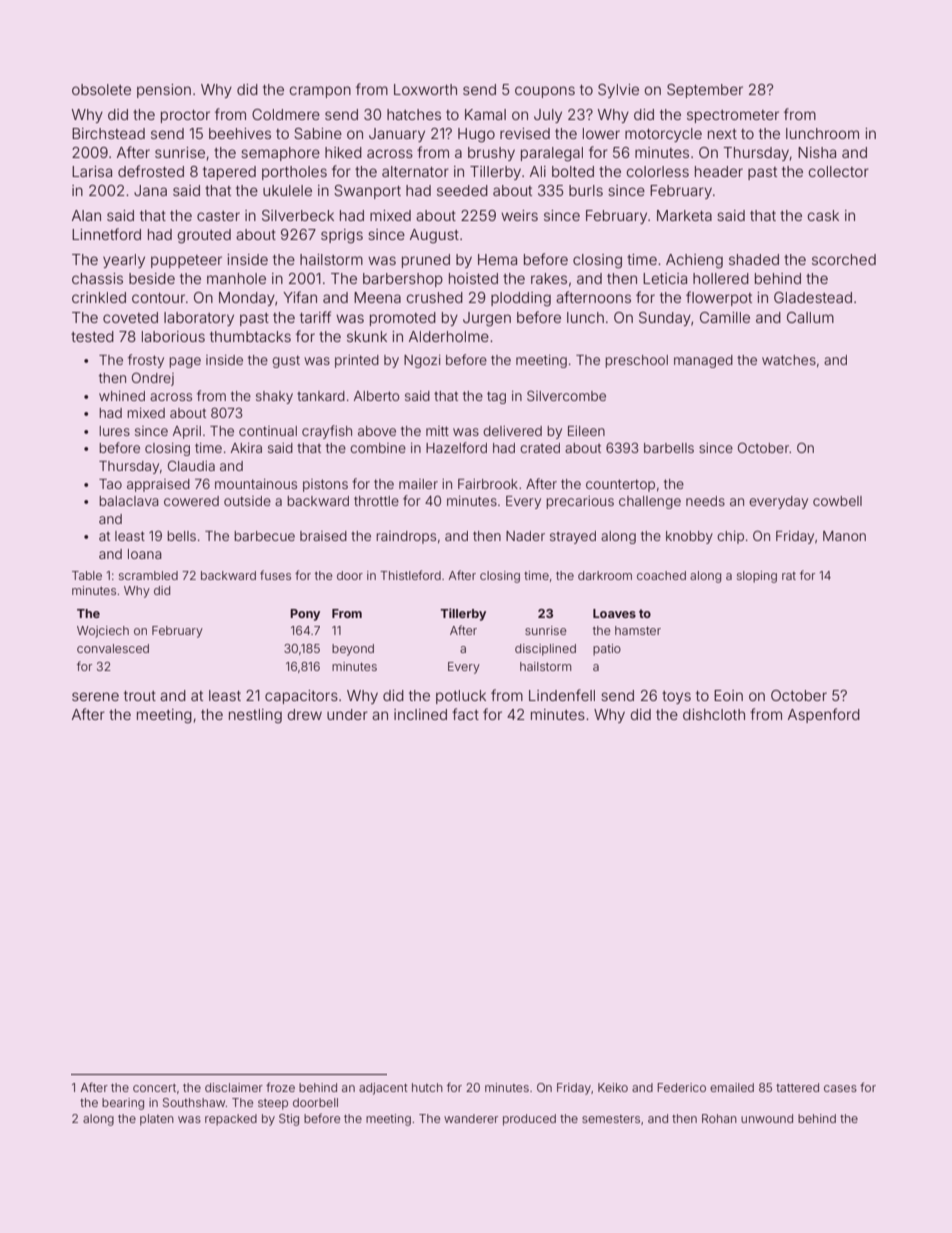 The image size is (952, 1233). I want to click on wanderer, so click(471, 1118).
